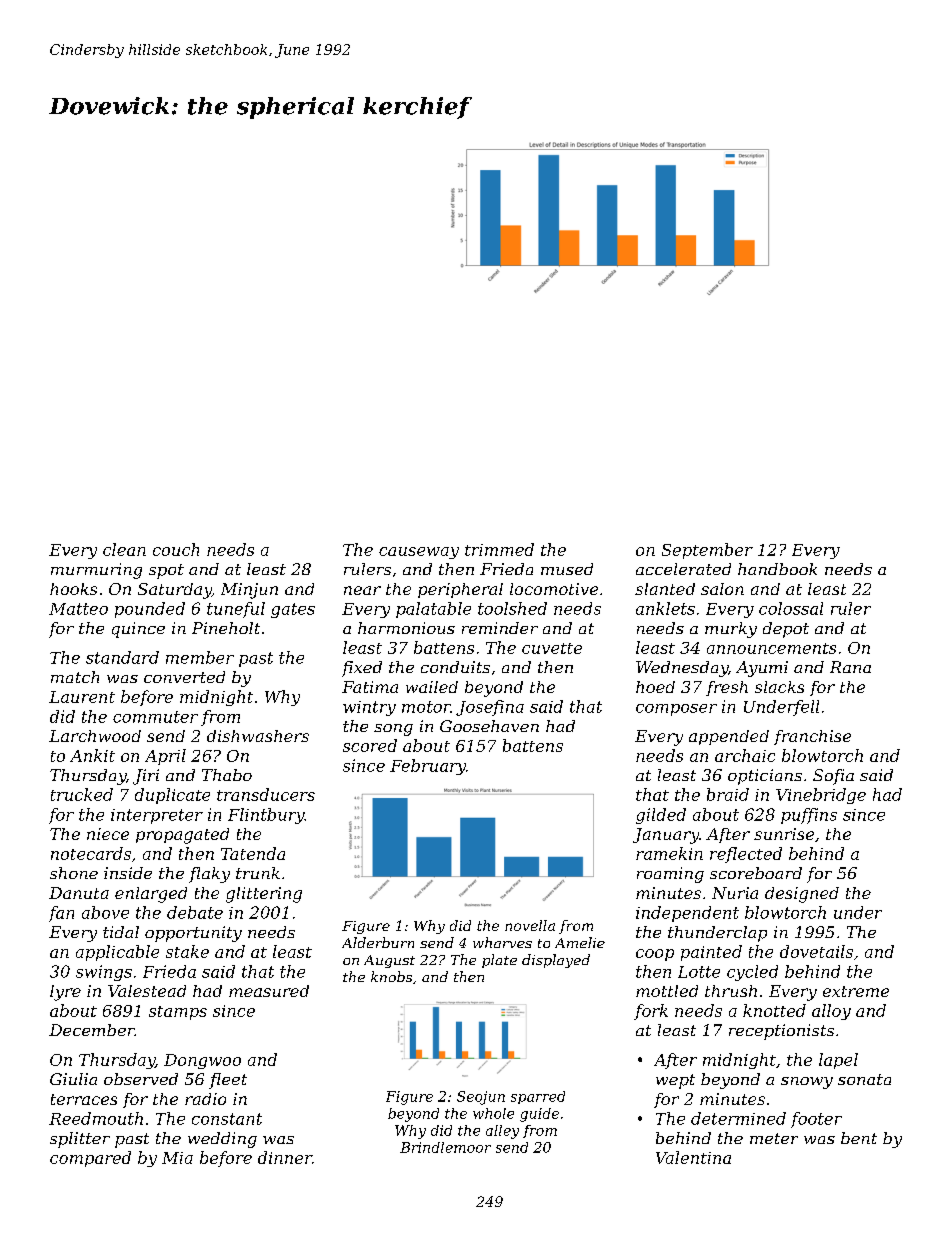 This document has width=952, height=1233. I want to click on Amelie, so click(580, 942).
